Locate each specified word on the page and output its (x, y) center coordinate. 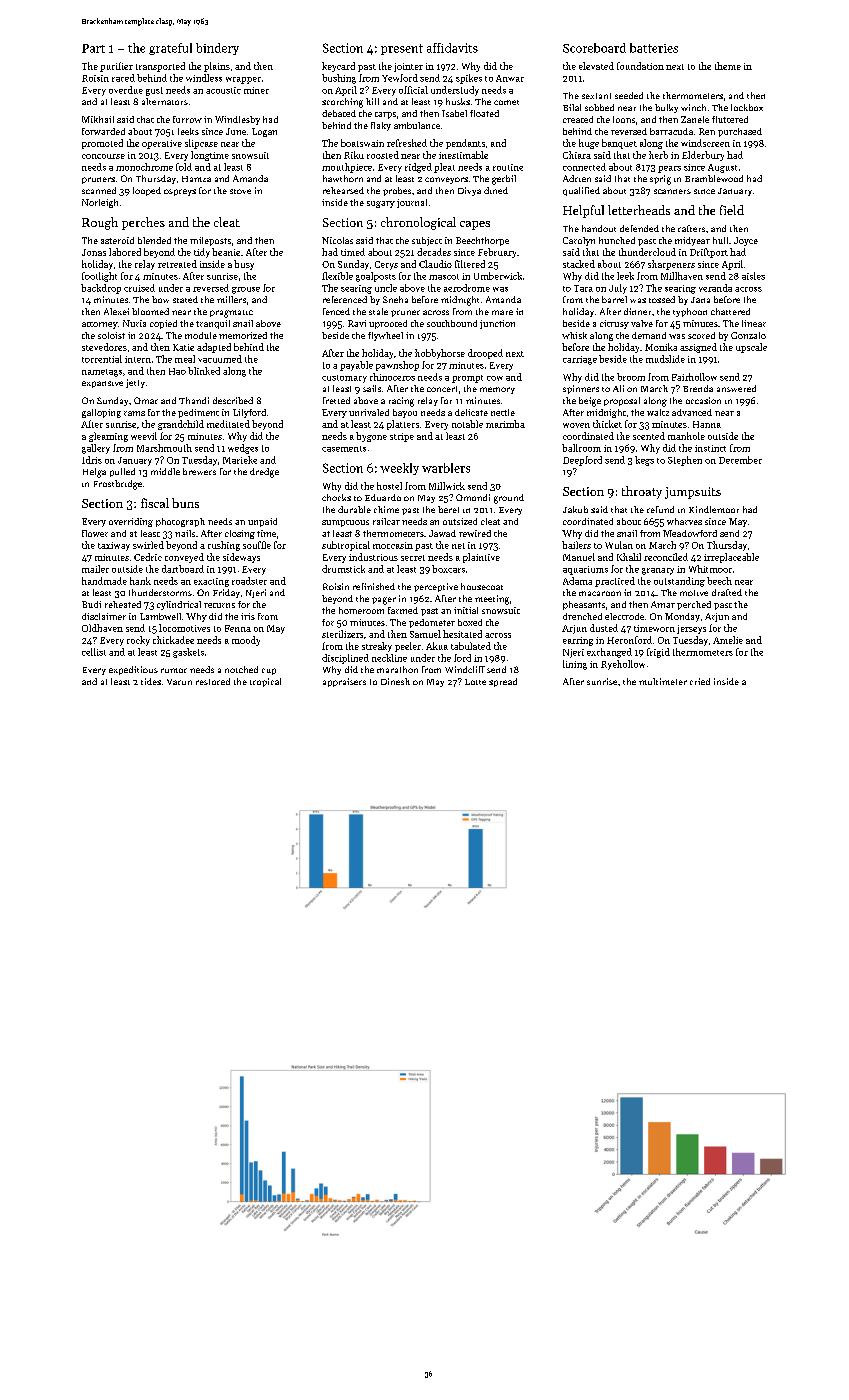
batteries (654, 48)
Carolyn (579, 241)
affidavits (452, 48)
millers (231, 299)
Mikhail (98, 119)
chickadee (173, 640)
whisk (574, 335)
